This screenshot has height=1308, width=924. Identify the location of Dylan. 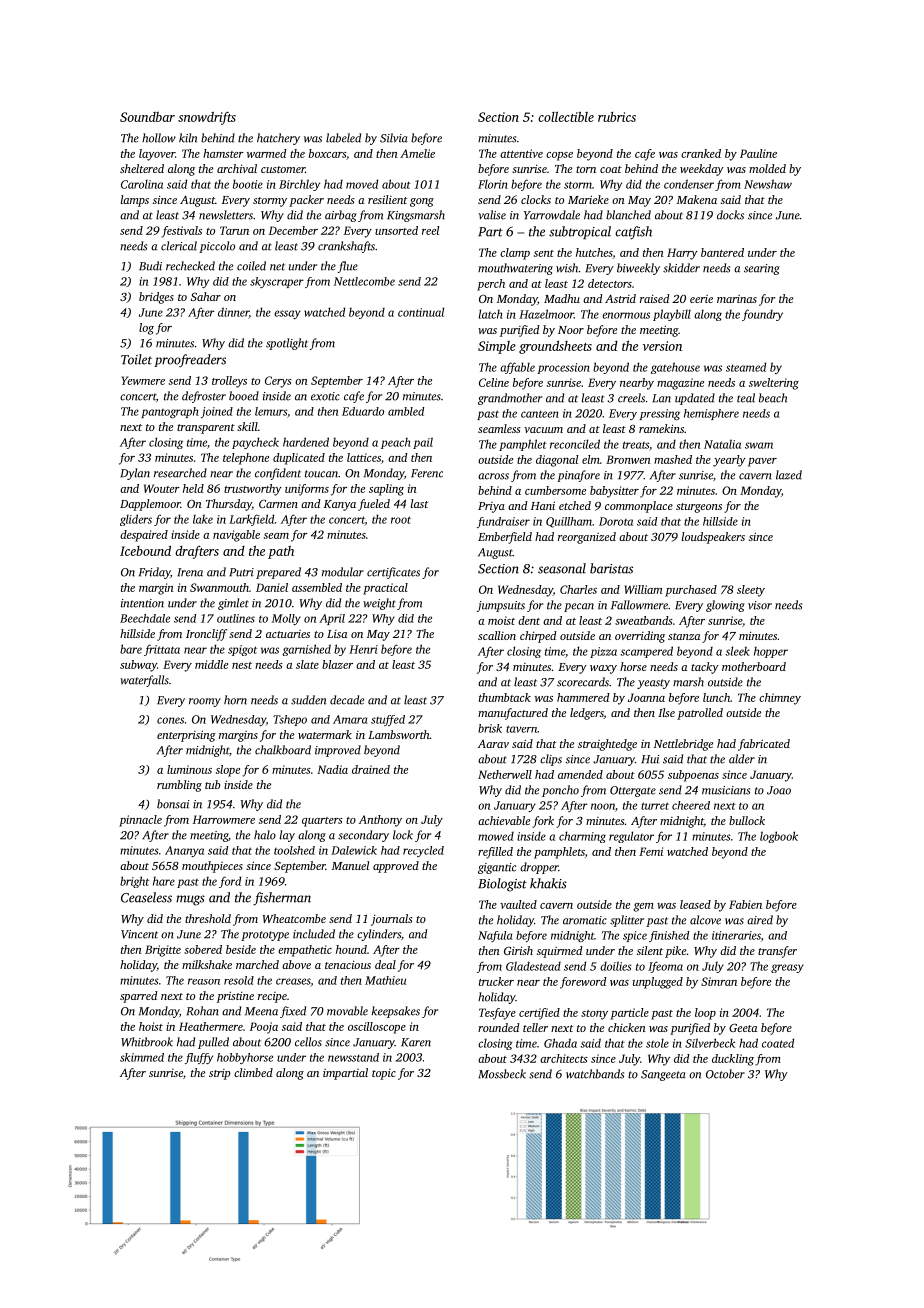
(135, 474).
